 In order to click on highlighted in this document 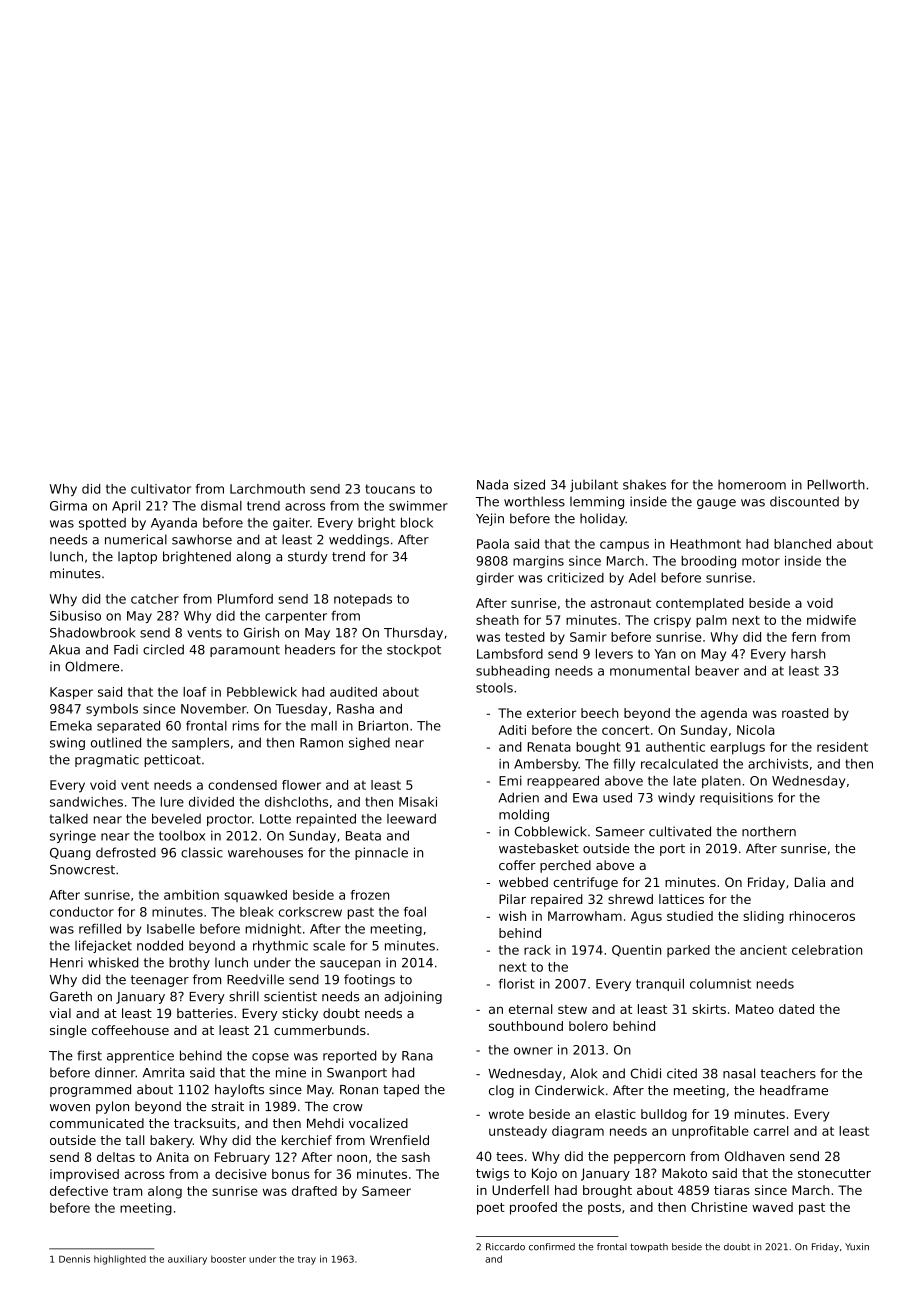, I will do `click(120, 1260)`.
